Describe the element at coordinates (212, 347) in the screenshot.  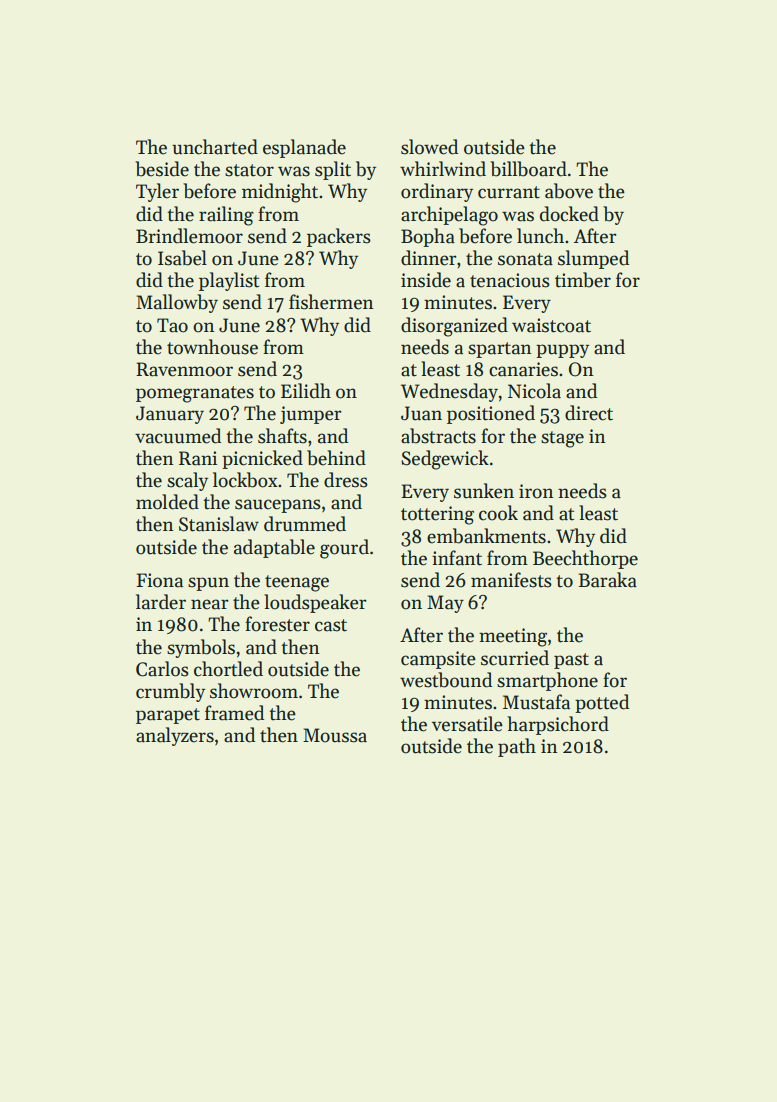
I see `townhouse` at that location.
